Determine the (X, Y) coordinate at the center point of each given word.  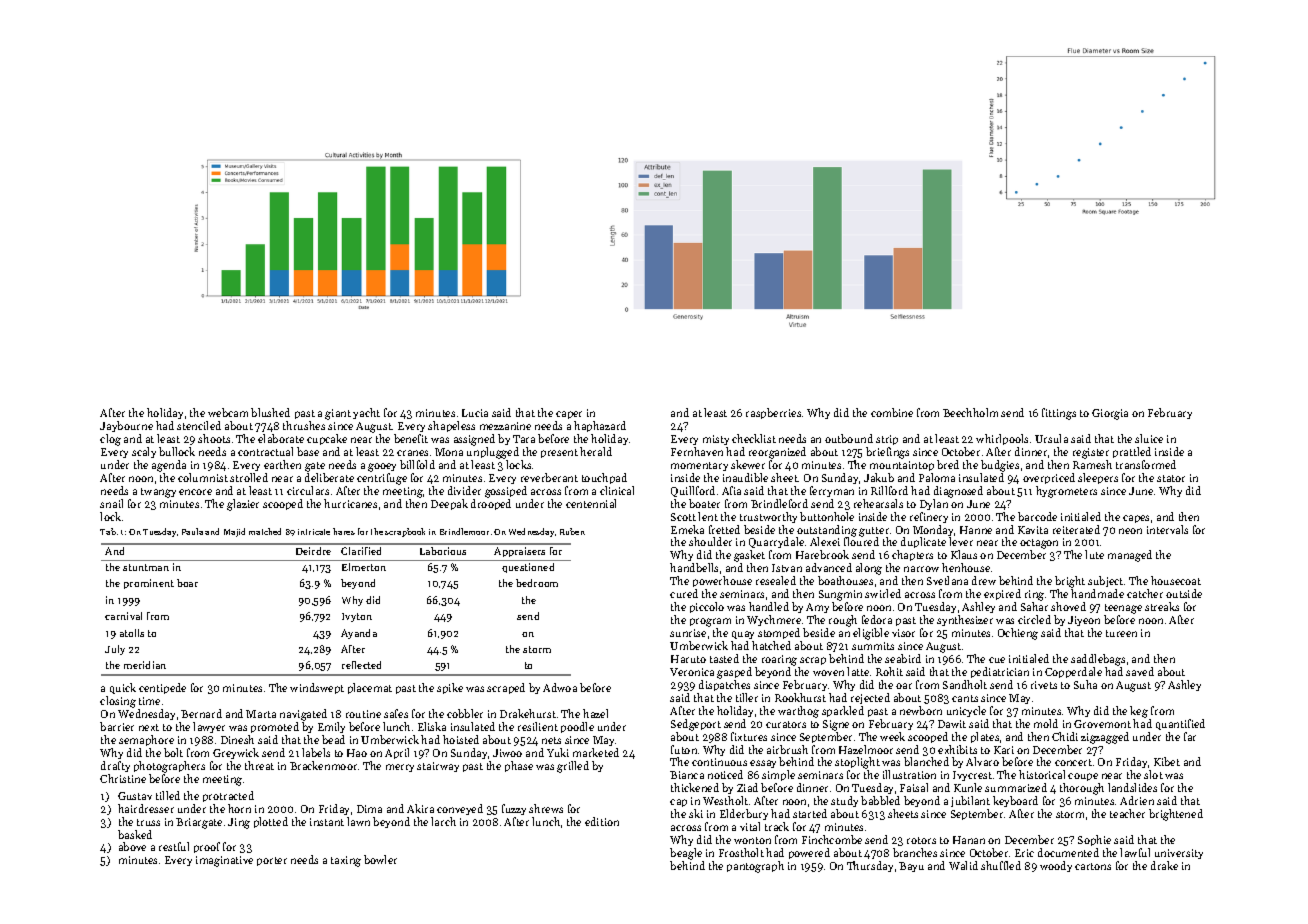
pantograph (755, 867)
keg (1139, 712)
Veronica (692, 672)
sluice (1149, 438)
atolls (132, 633)
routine (363, 714)
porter (272, 861)
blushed (270, 412)
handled (769, 606)
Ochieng (1018, 634)
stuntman (146, 567)
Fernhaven (697, 451)
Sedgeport (696, 725)
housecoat (1176, 580)
